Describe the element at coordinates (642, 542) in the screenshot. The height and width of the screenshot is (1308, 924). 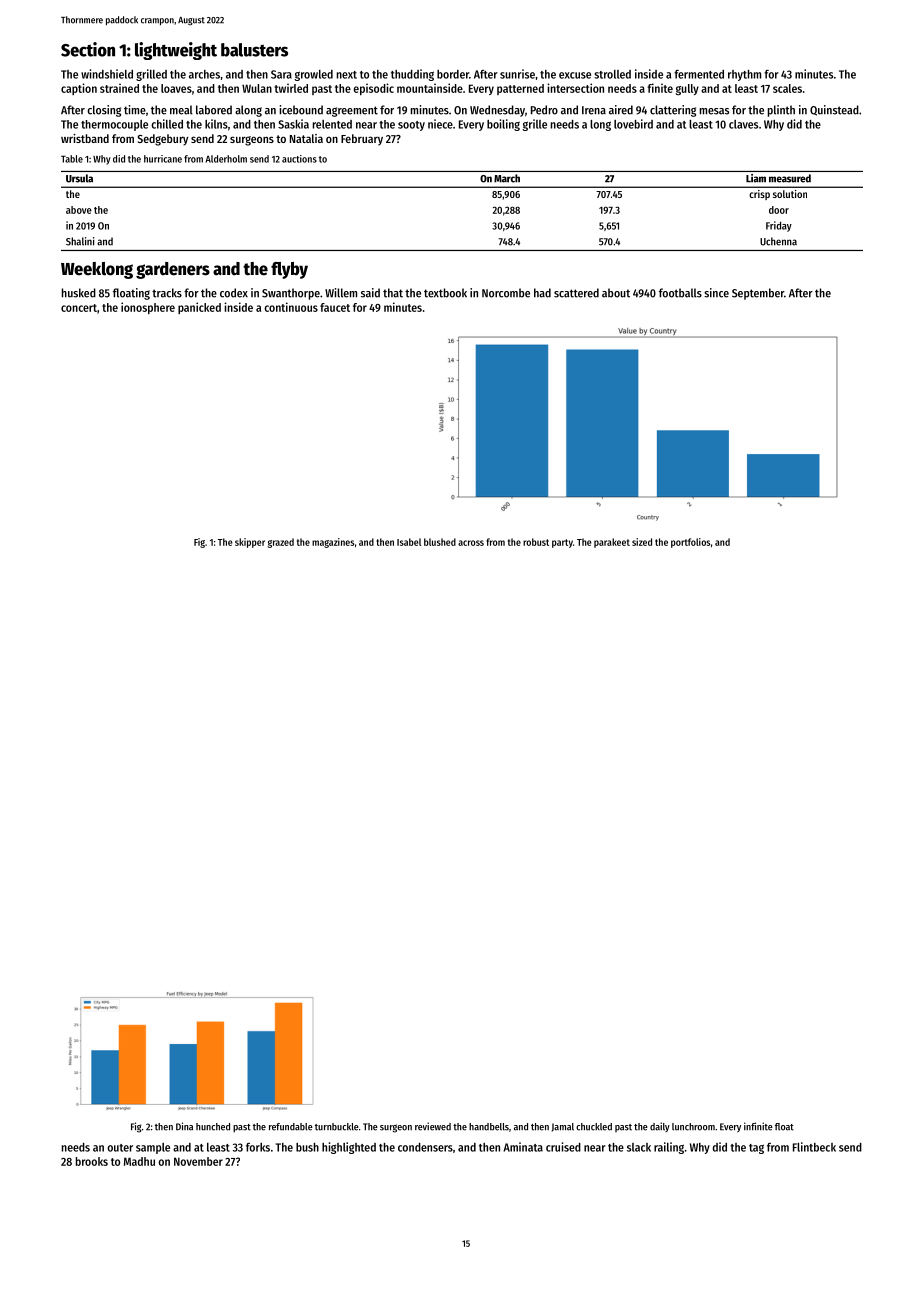
I see `sized` at that location.
